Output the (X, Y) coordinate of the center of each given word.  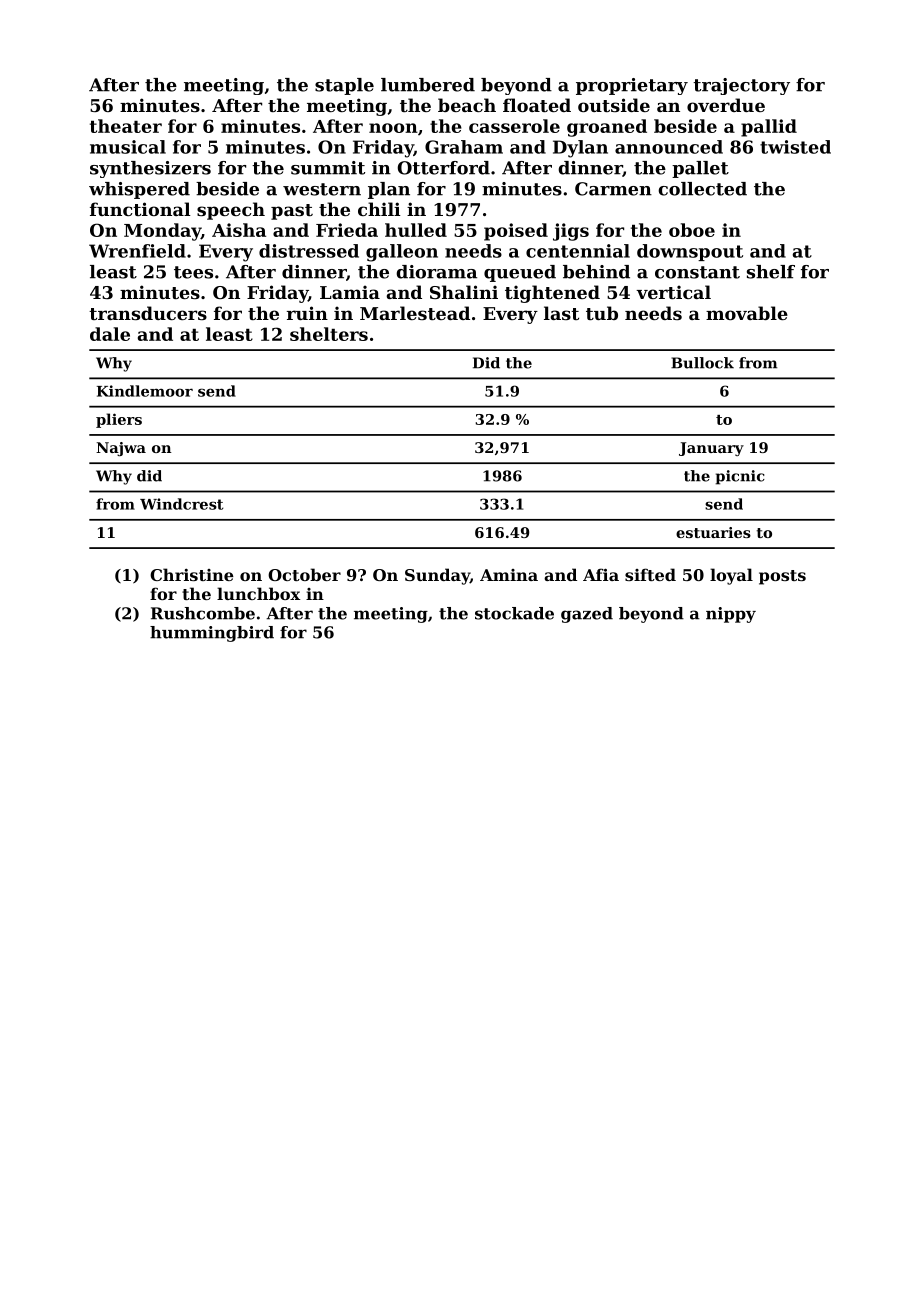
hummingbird (212, 634)
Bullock (702, 363)
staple (344, 86)
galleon (402, 253)
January (711, 449)
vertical (673, 292)
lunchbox (259, 593)
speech (231, 211)
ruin (307, 313)
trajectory (741, 86)
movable (747, 313)
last (561, 313)
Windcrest (181, 504)
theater (126, 126)
